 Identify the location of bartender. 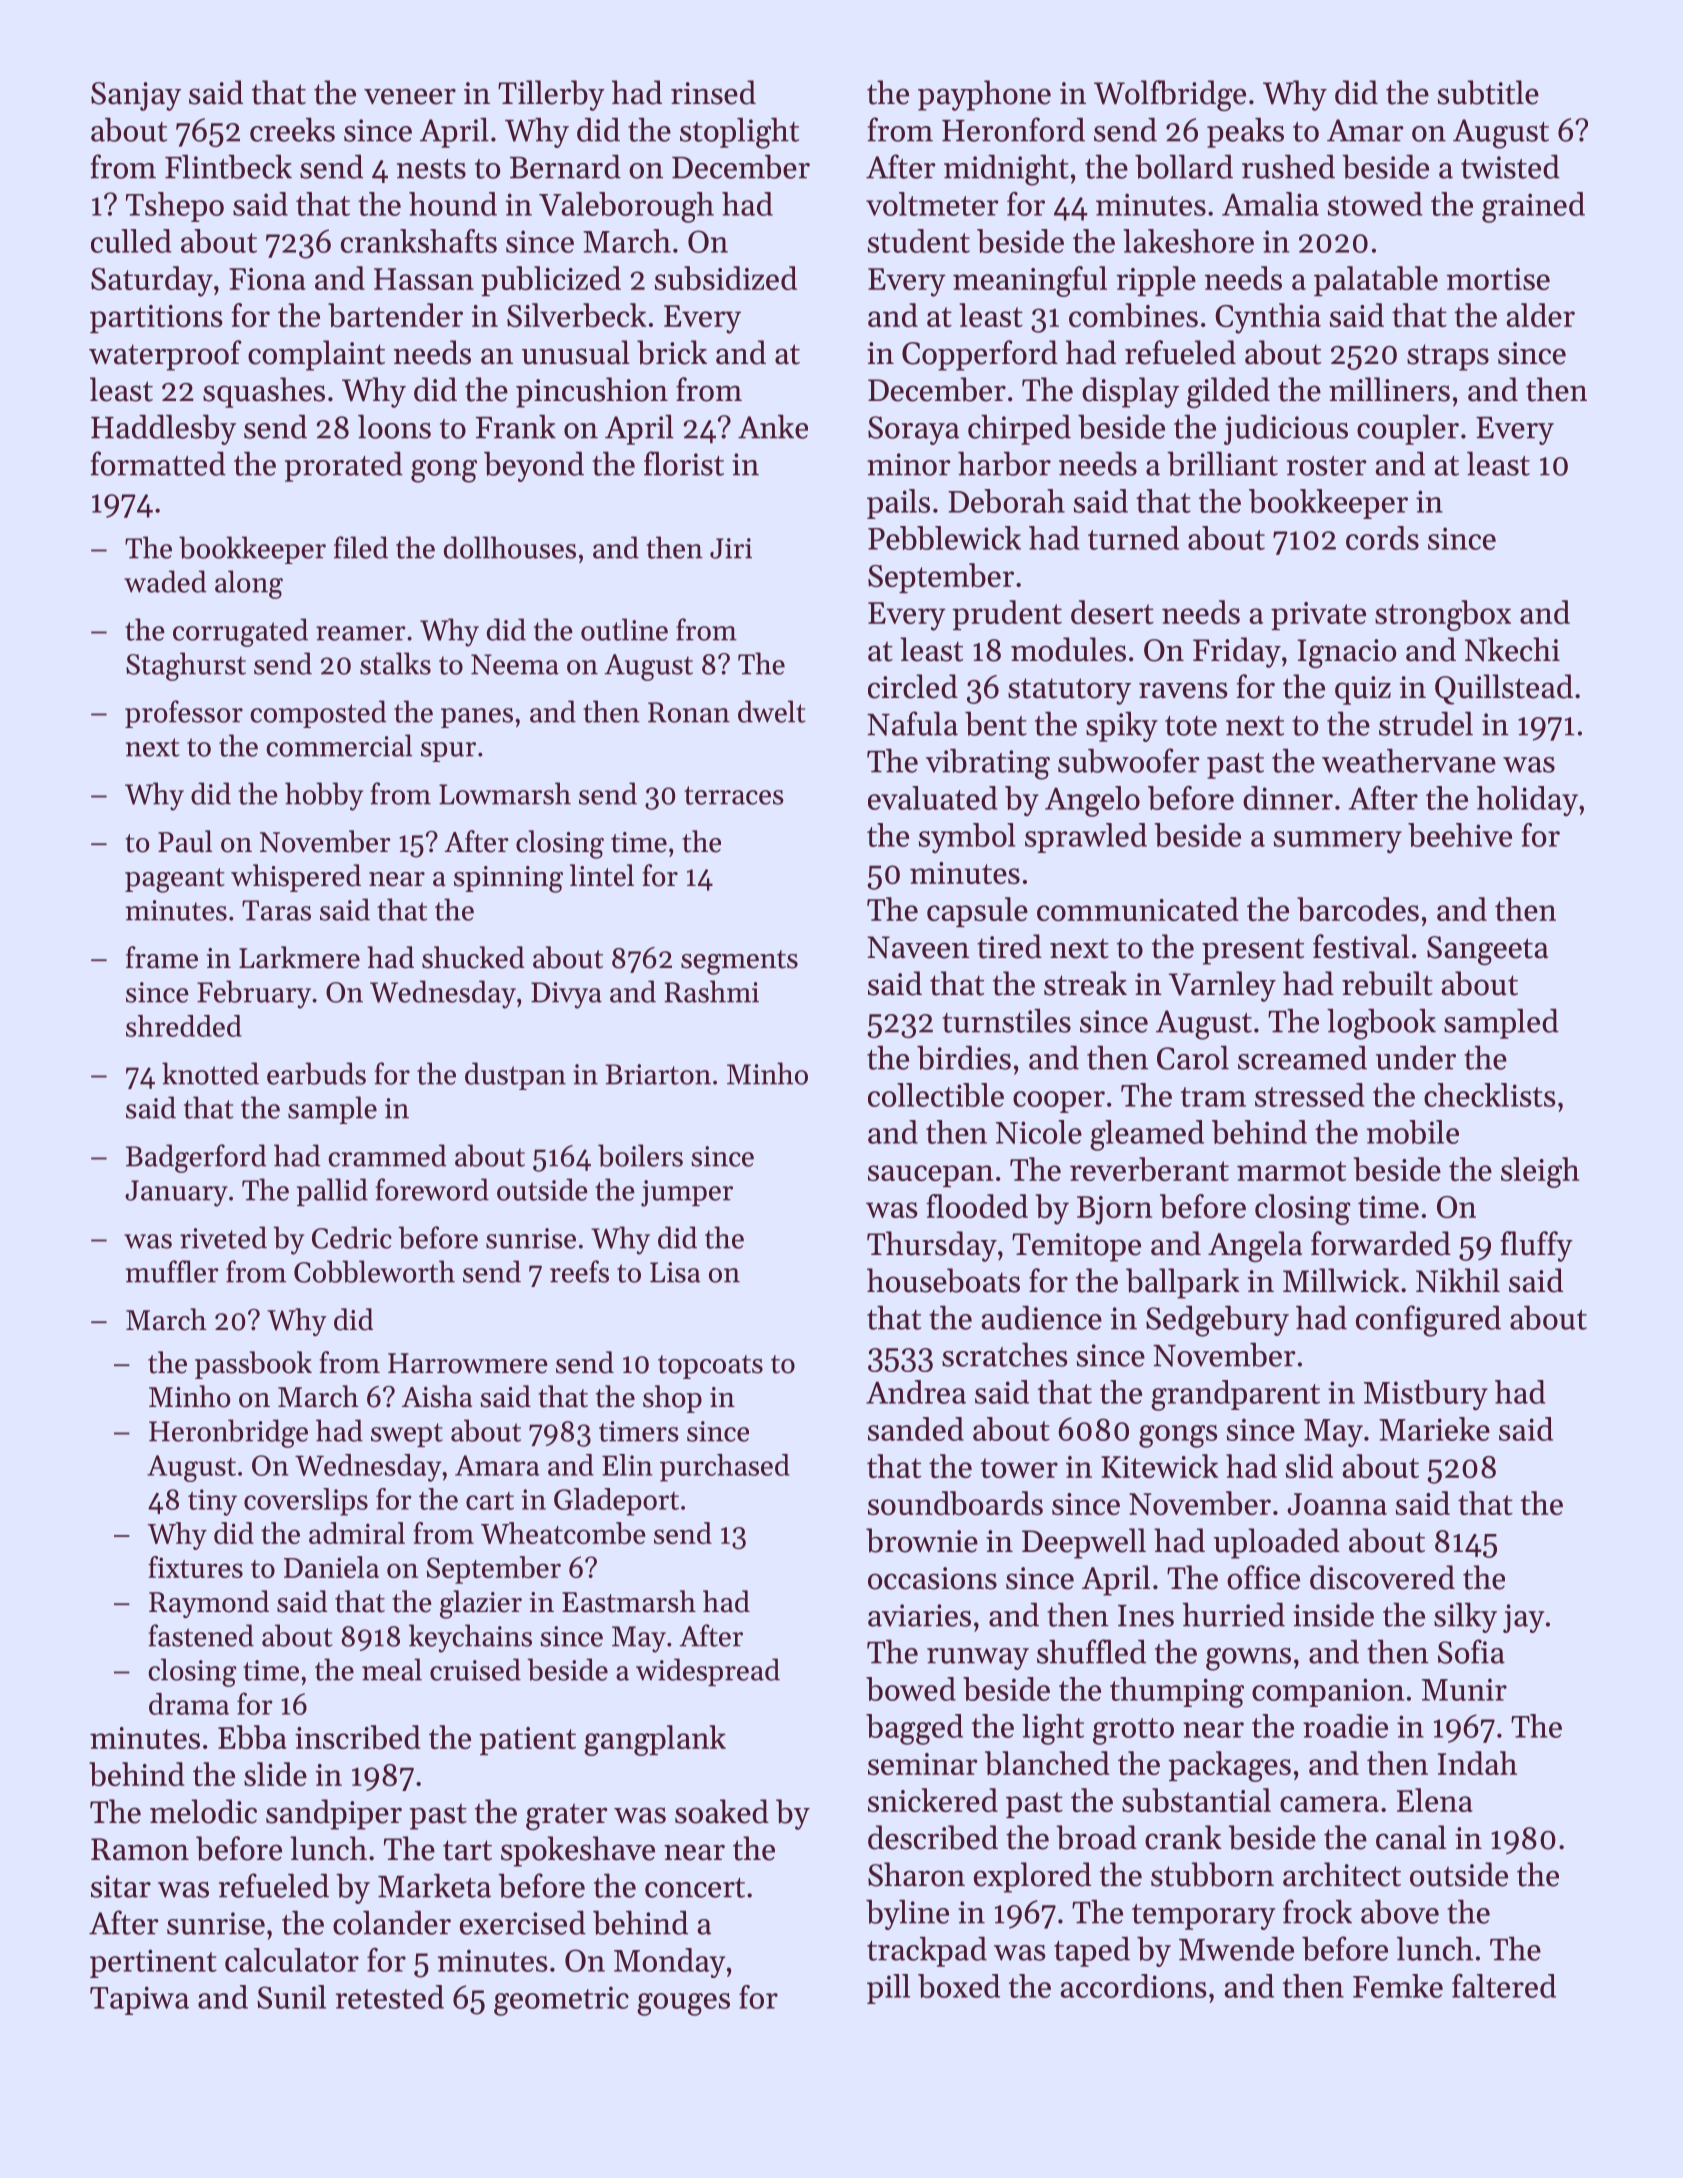
(395, 315).
